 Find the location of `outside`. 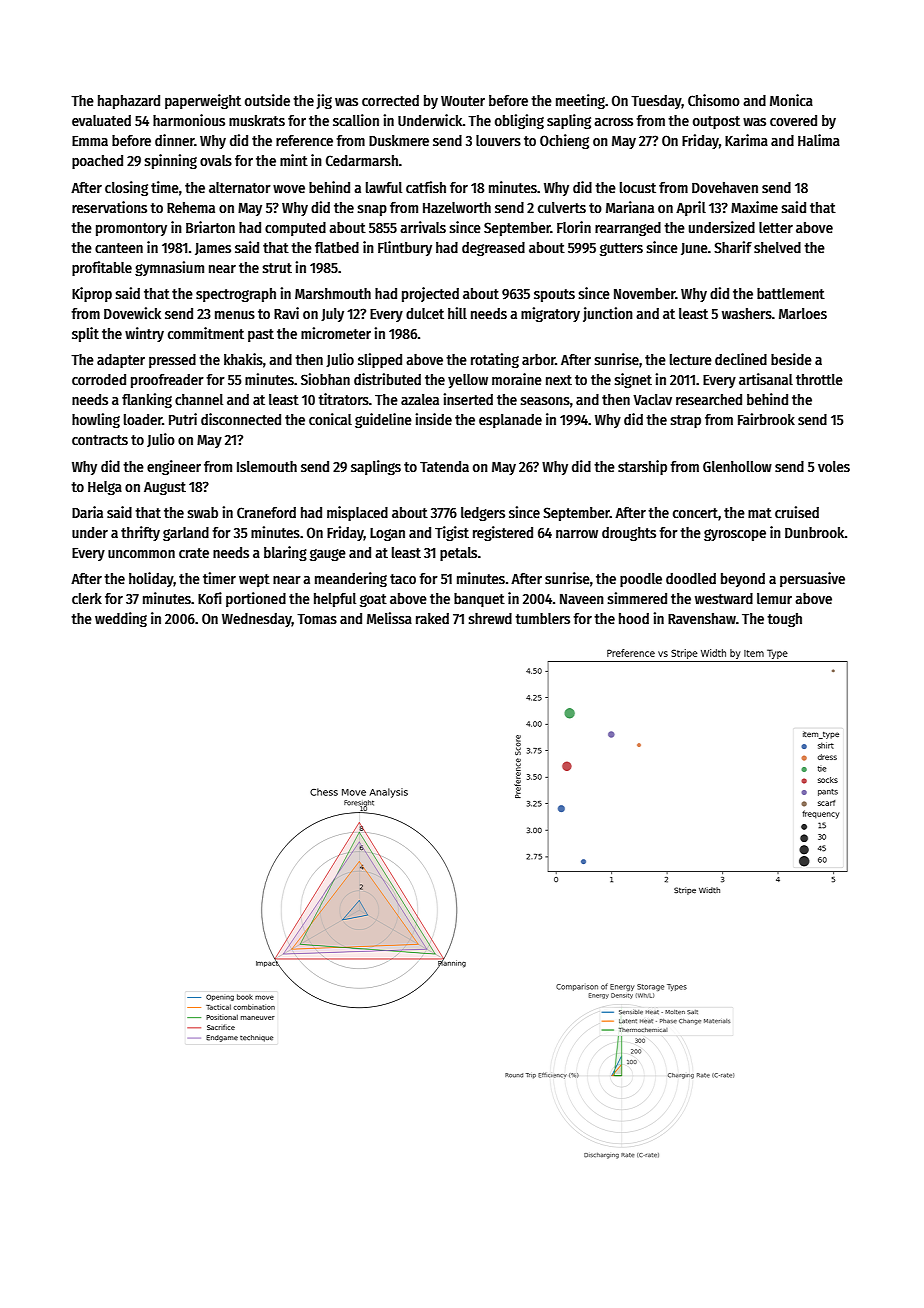

outside is located at coordinates (267, 100).
